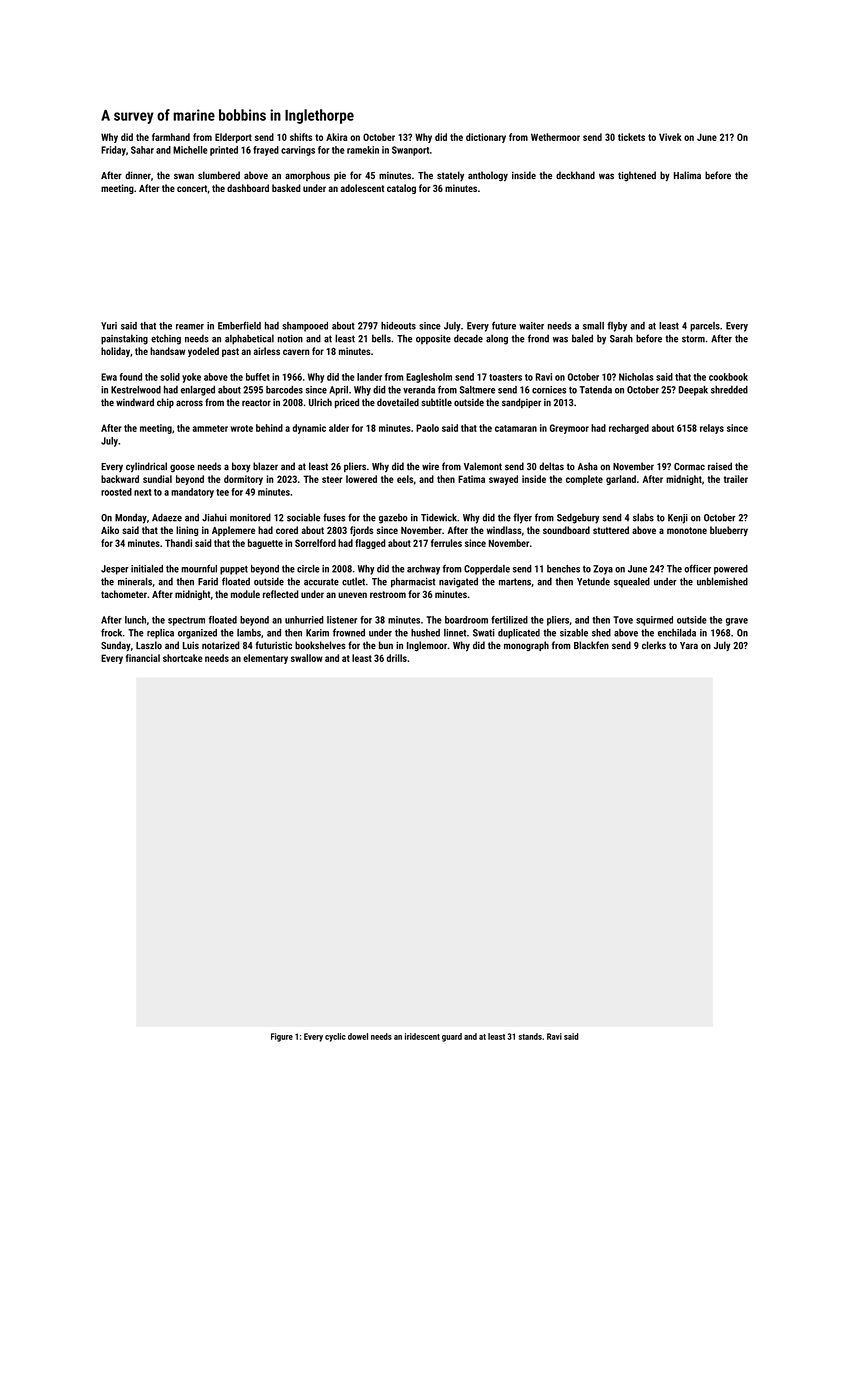 This screenshot has width=849, height=1400. What do you see at coordinates (530, 1036) in the screenshot?
I see `stands` at bounding box center [530, 1036].
